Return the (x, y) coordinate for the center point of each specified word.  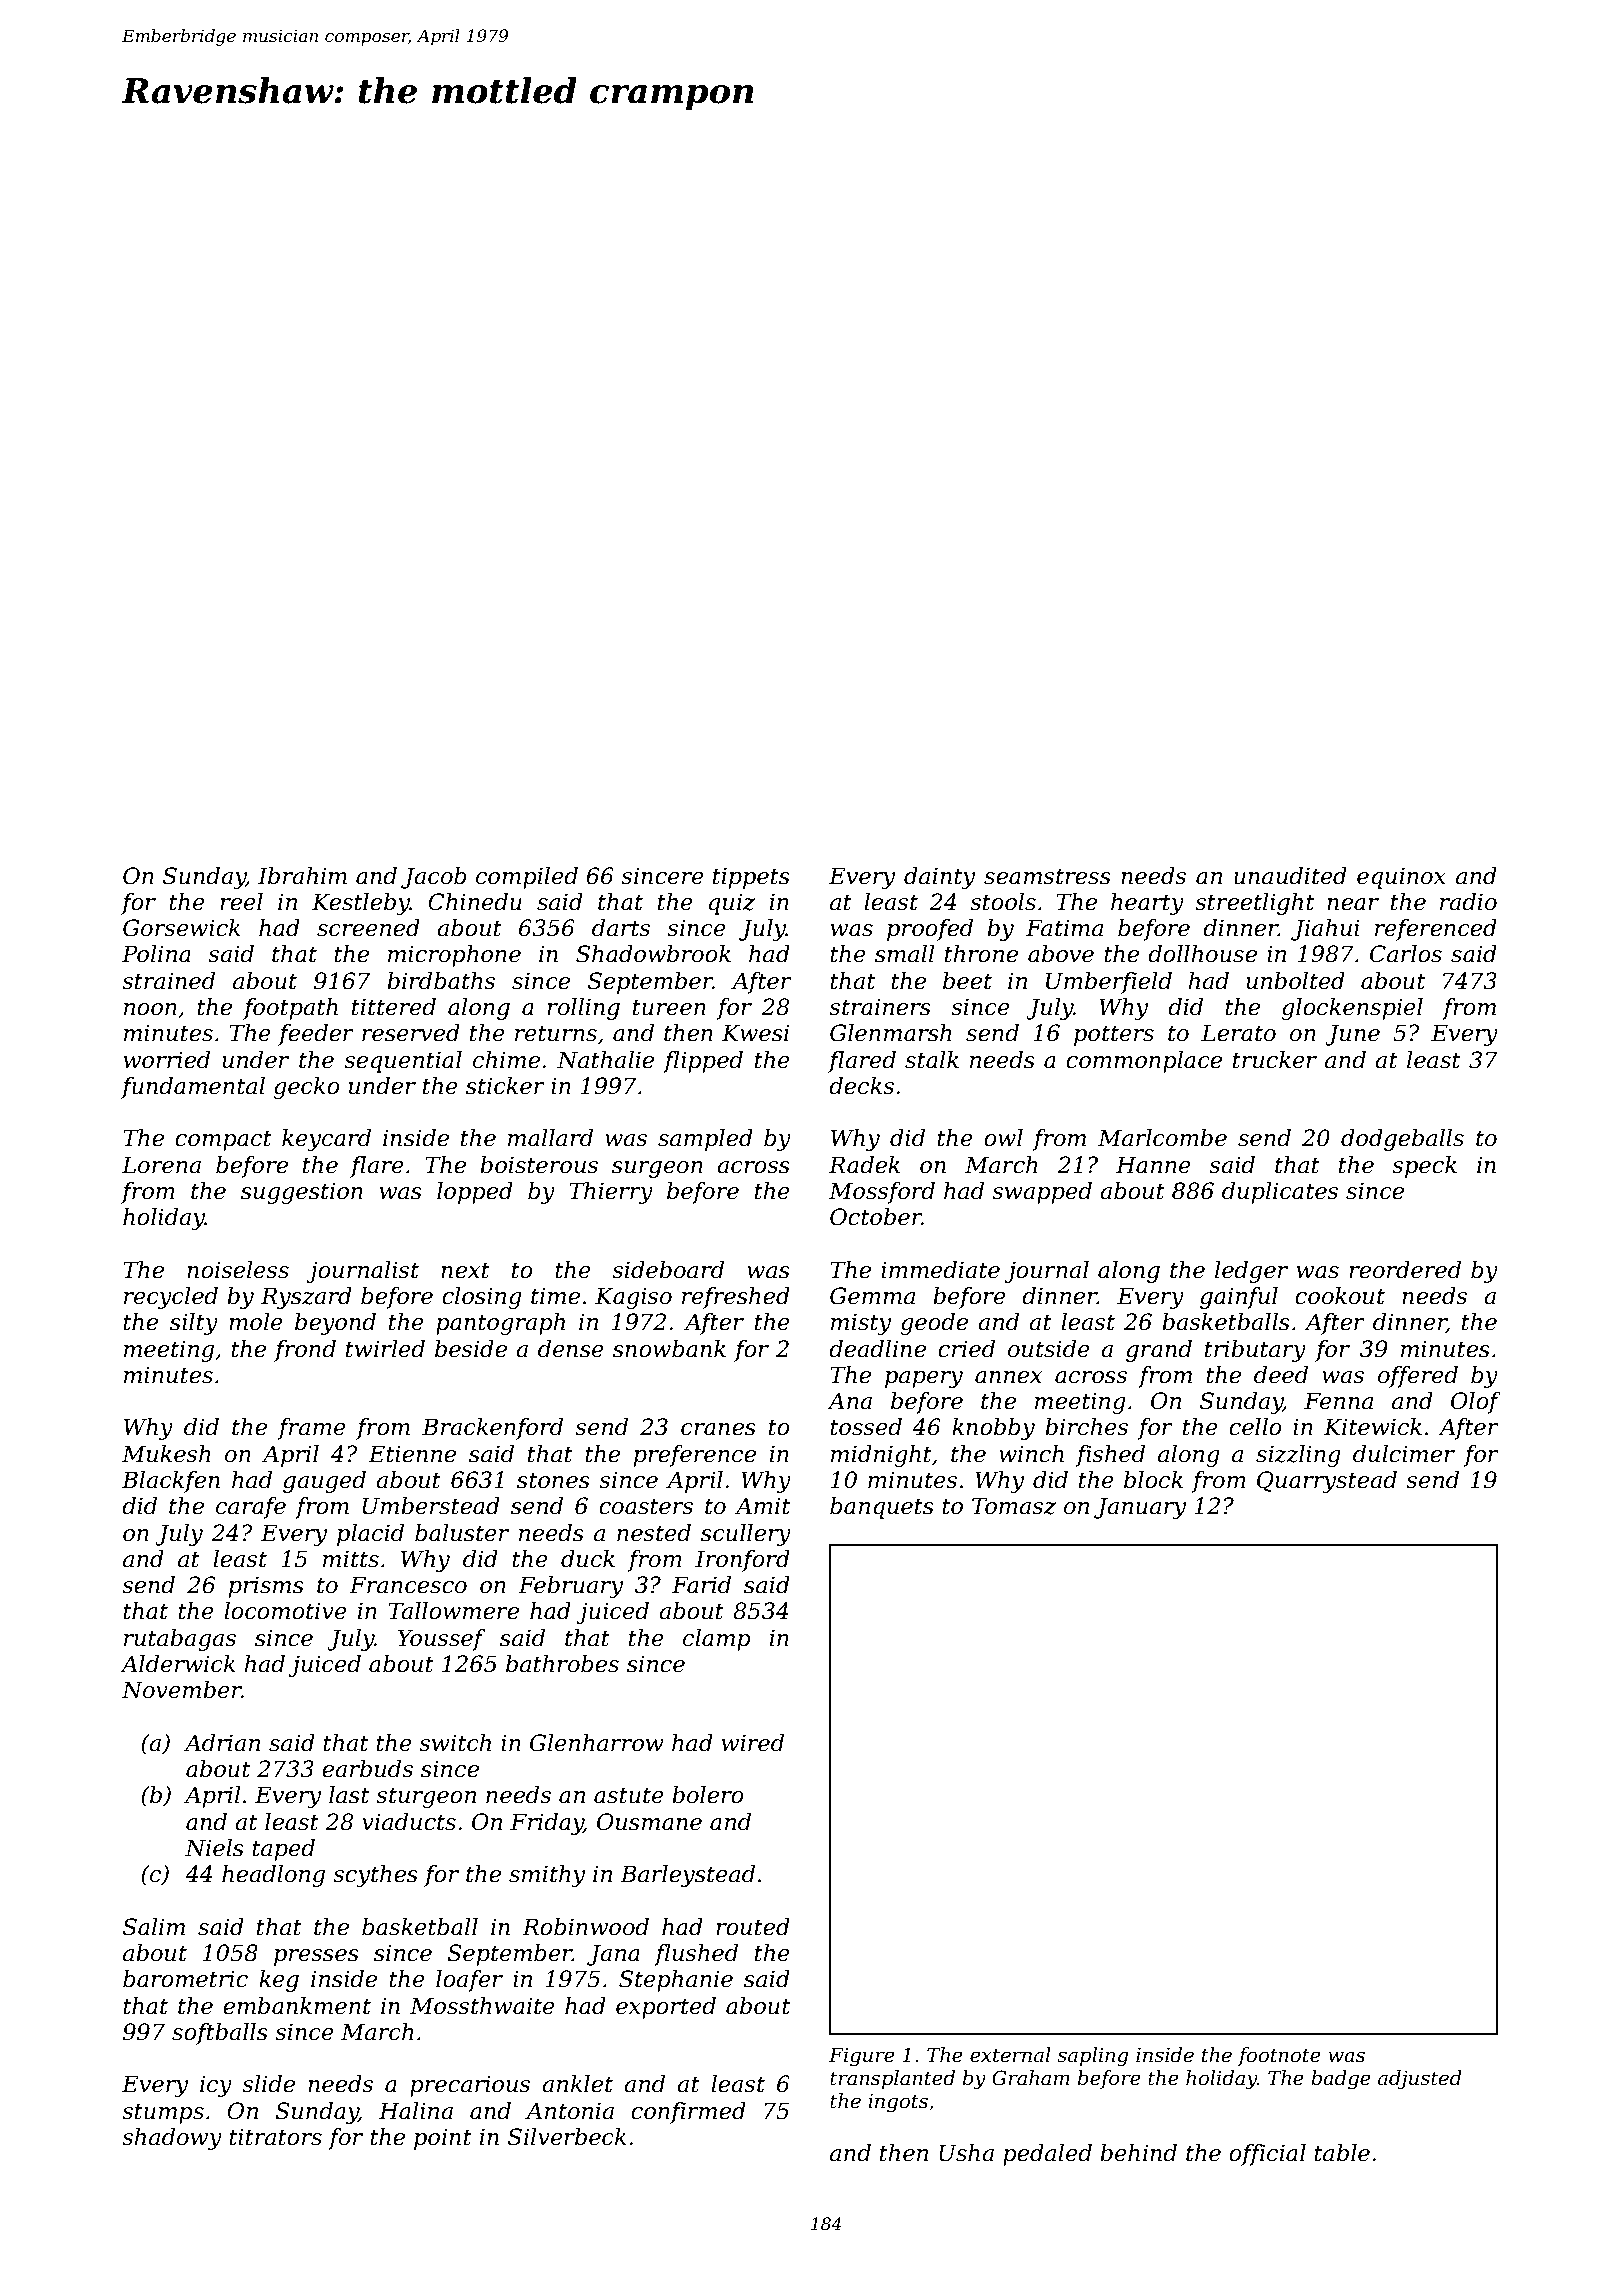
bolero (708, 1795)
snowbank (669, 1349)
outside (1049, 1349)
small (904, 954)
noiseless (238, 1270)
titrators (275, 2137)
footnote (1279, 2056)
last (349, 1795)
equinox (1401, 878)
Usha (966, 2153)
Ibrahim (302, 876)
